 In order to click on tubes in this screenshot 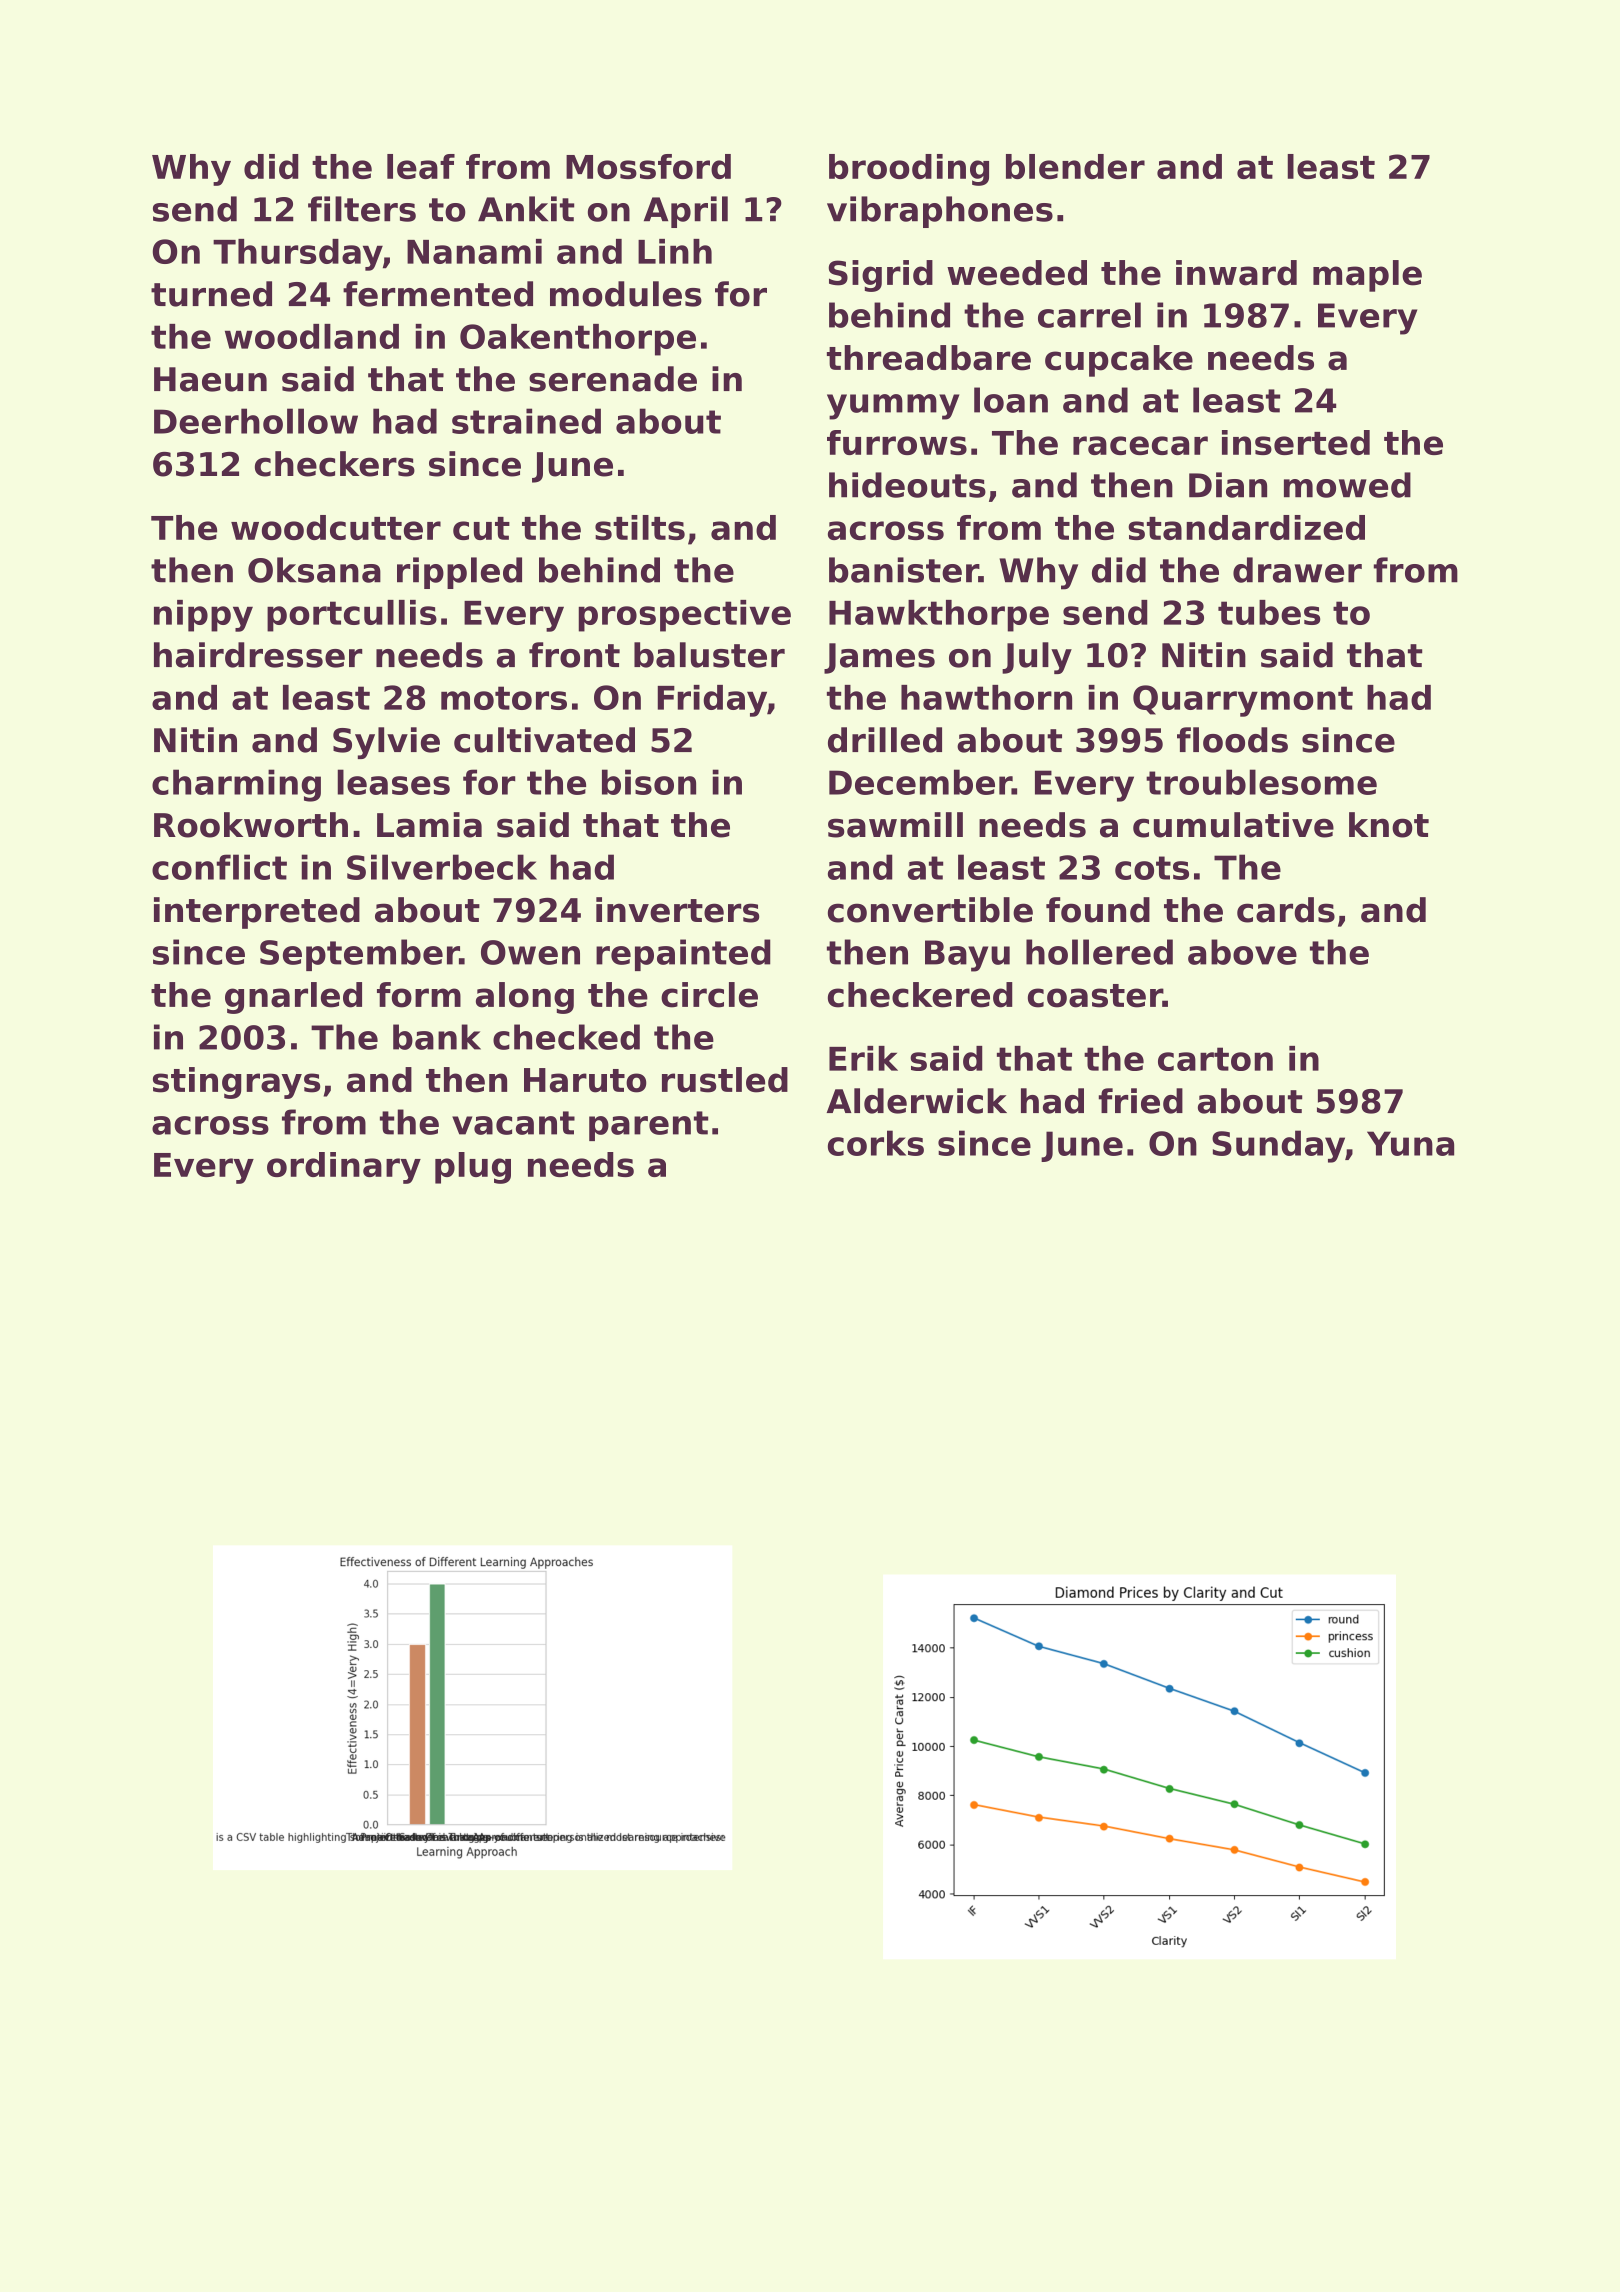, I will do `click(1269, 612)`.
